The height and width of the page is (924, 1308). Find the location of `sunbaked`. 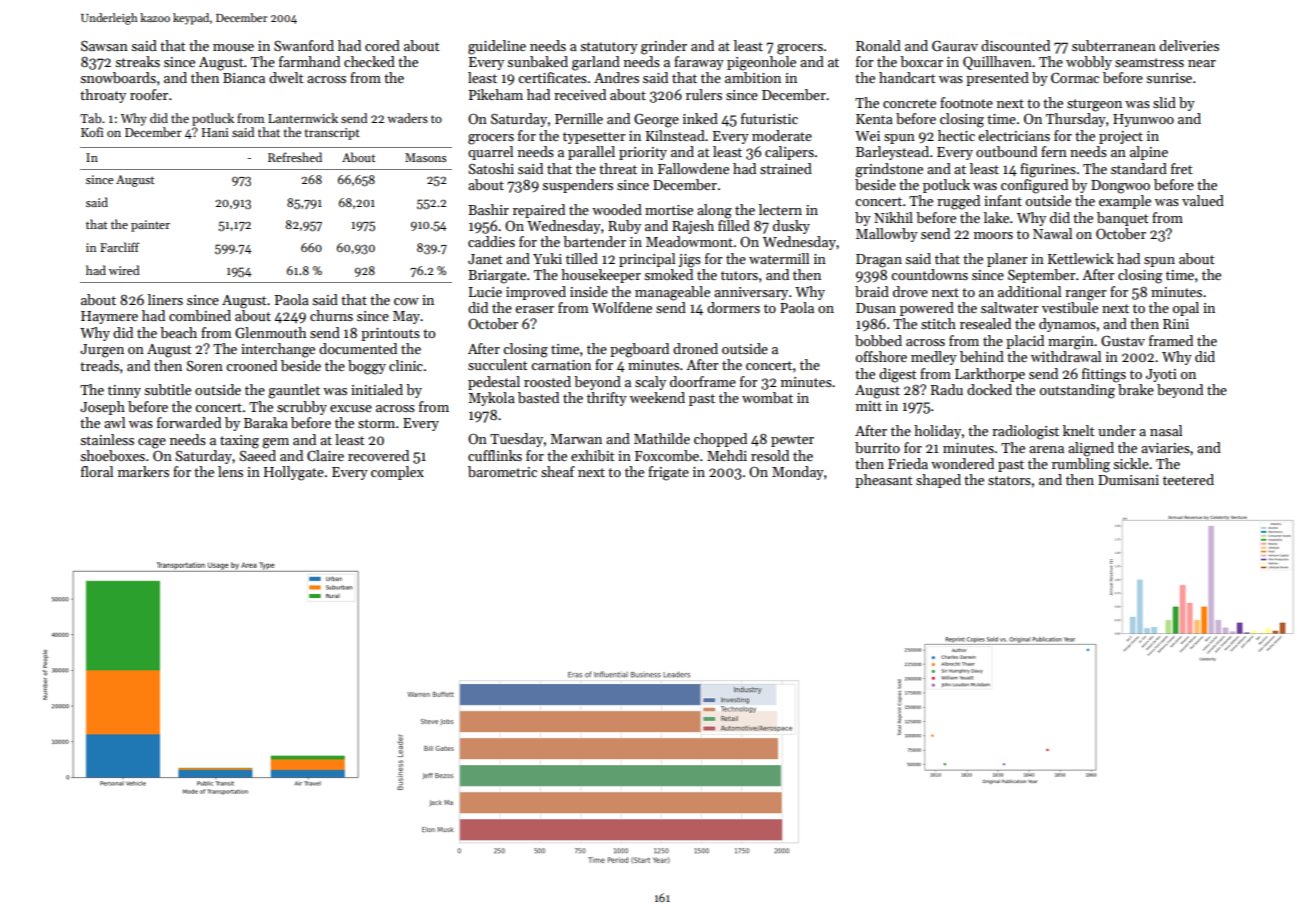

sunbaked is located at coordinates (538, 61).
